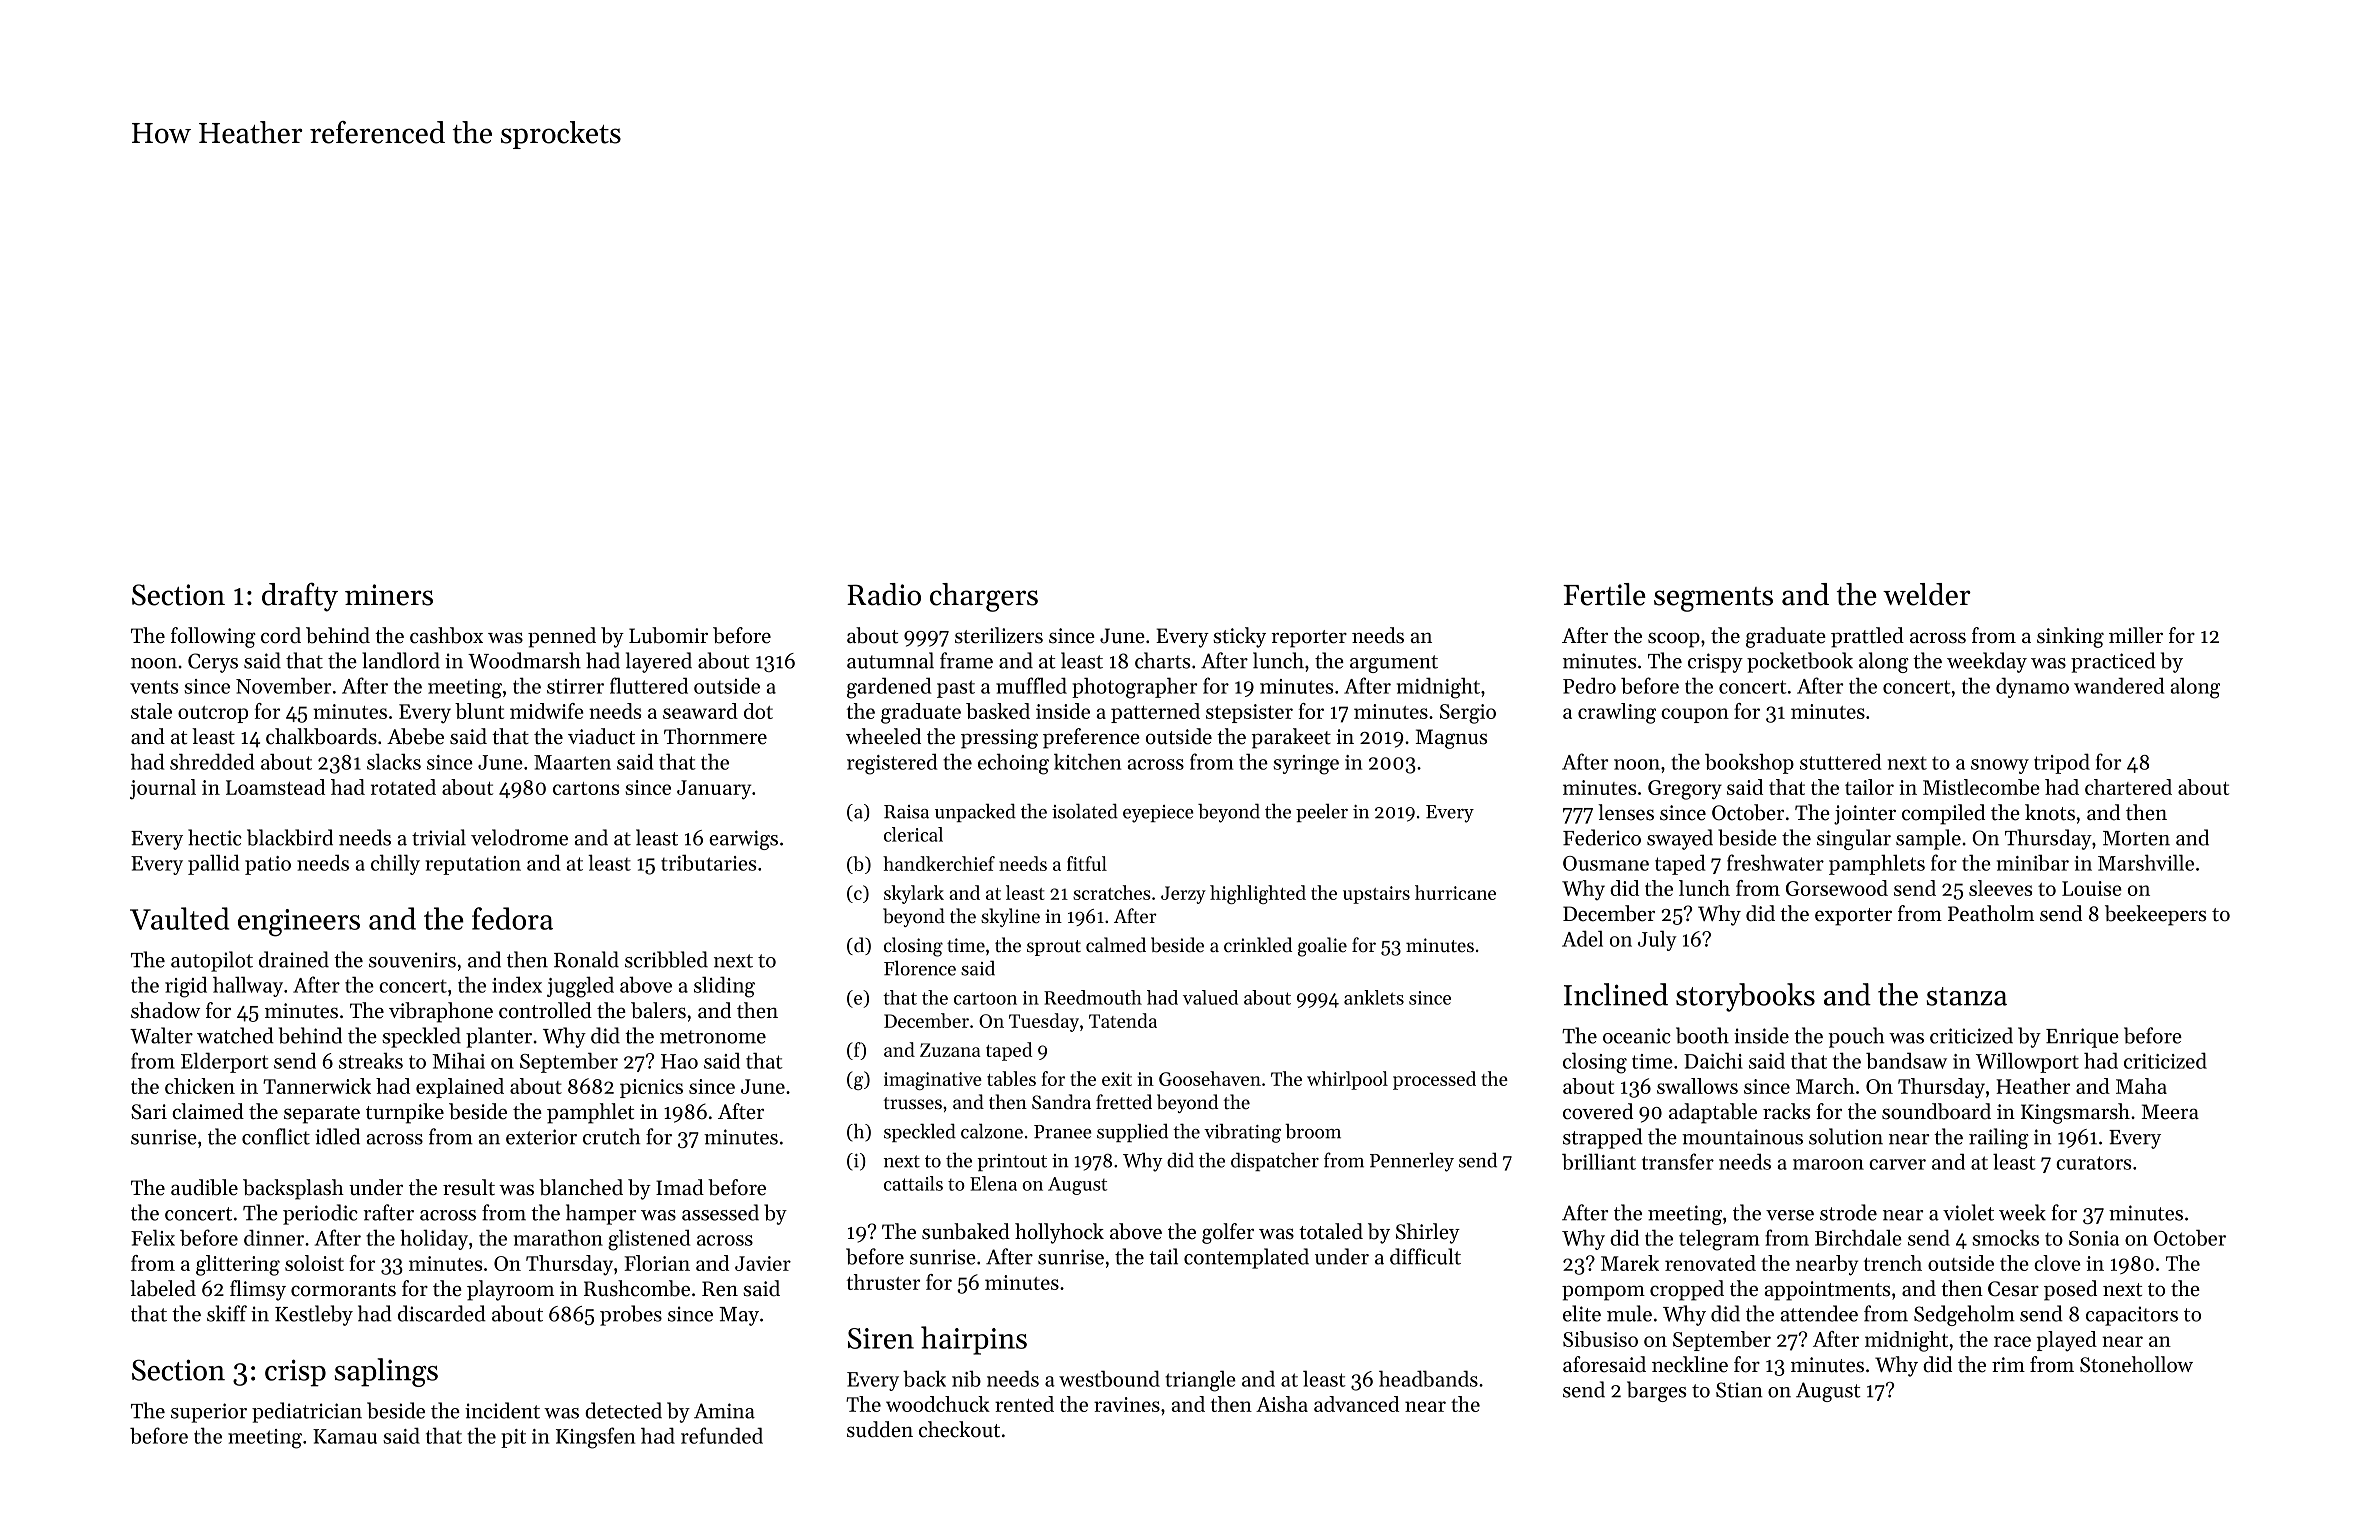 The image size is (2361, 1527). Describe the element at coordinates (389, 595) in the document. I see `miners` at that location.
